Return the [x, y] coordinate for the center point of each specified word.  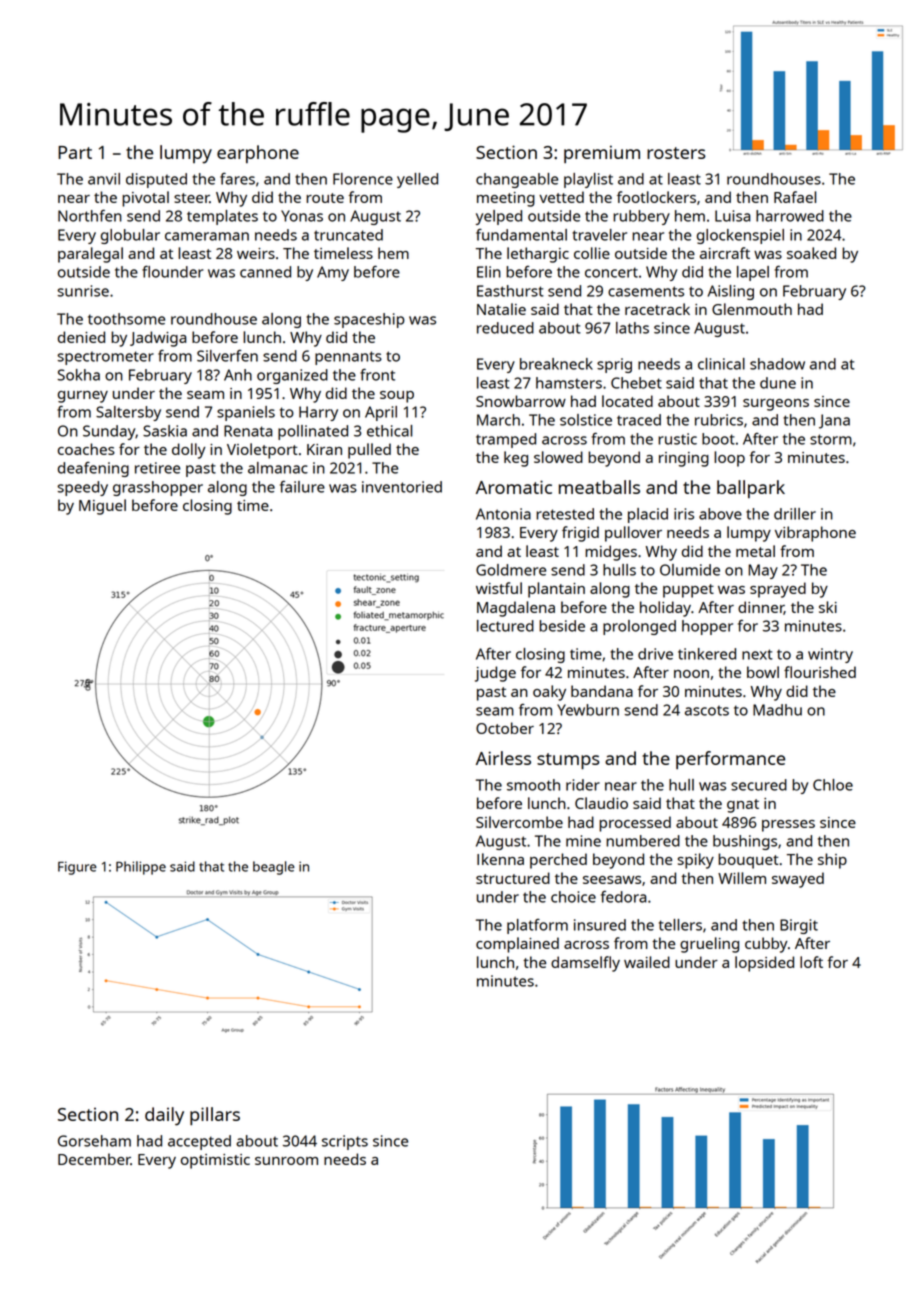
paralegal [90, 255]
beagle [274, 868]
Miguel [102, 507]
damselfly [585, 964]
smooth [533, 785]
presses [788, 826]
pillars [215, 1116]
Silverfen [227, 356]
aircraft [725, 253]
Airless [503, 758]
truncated [348, 235]
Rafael [795, 197]
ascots [707, 710]
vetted [561, 197]
